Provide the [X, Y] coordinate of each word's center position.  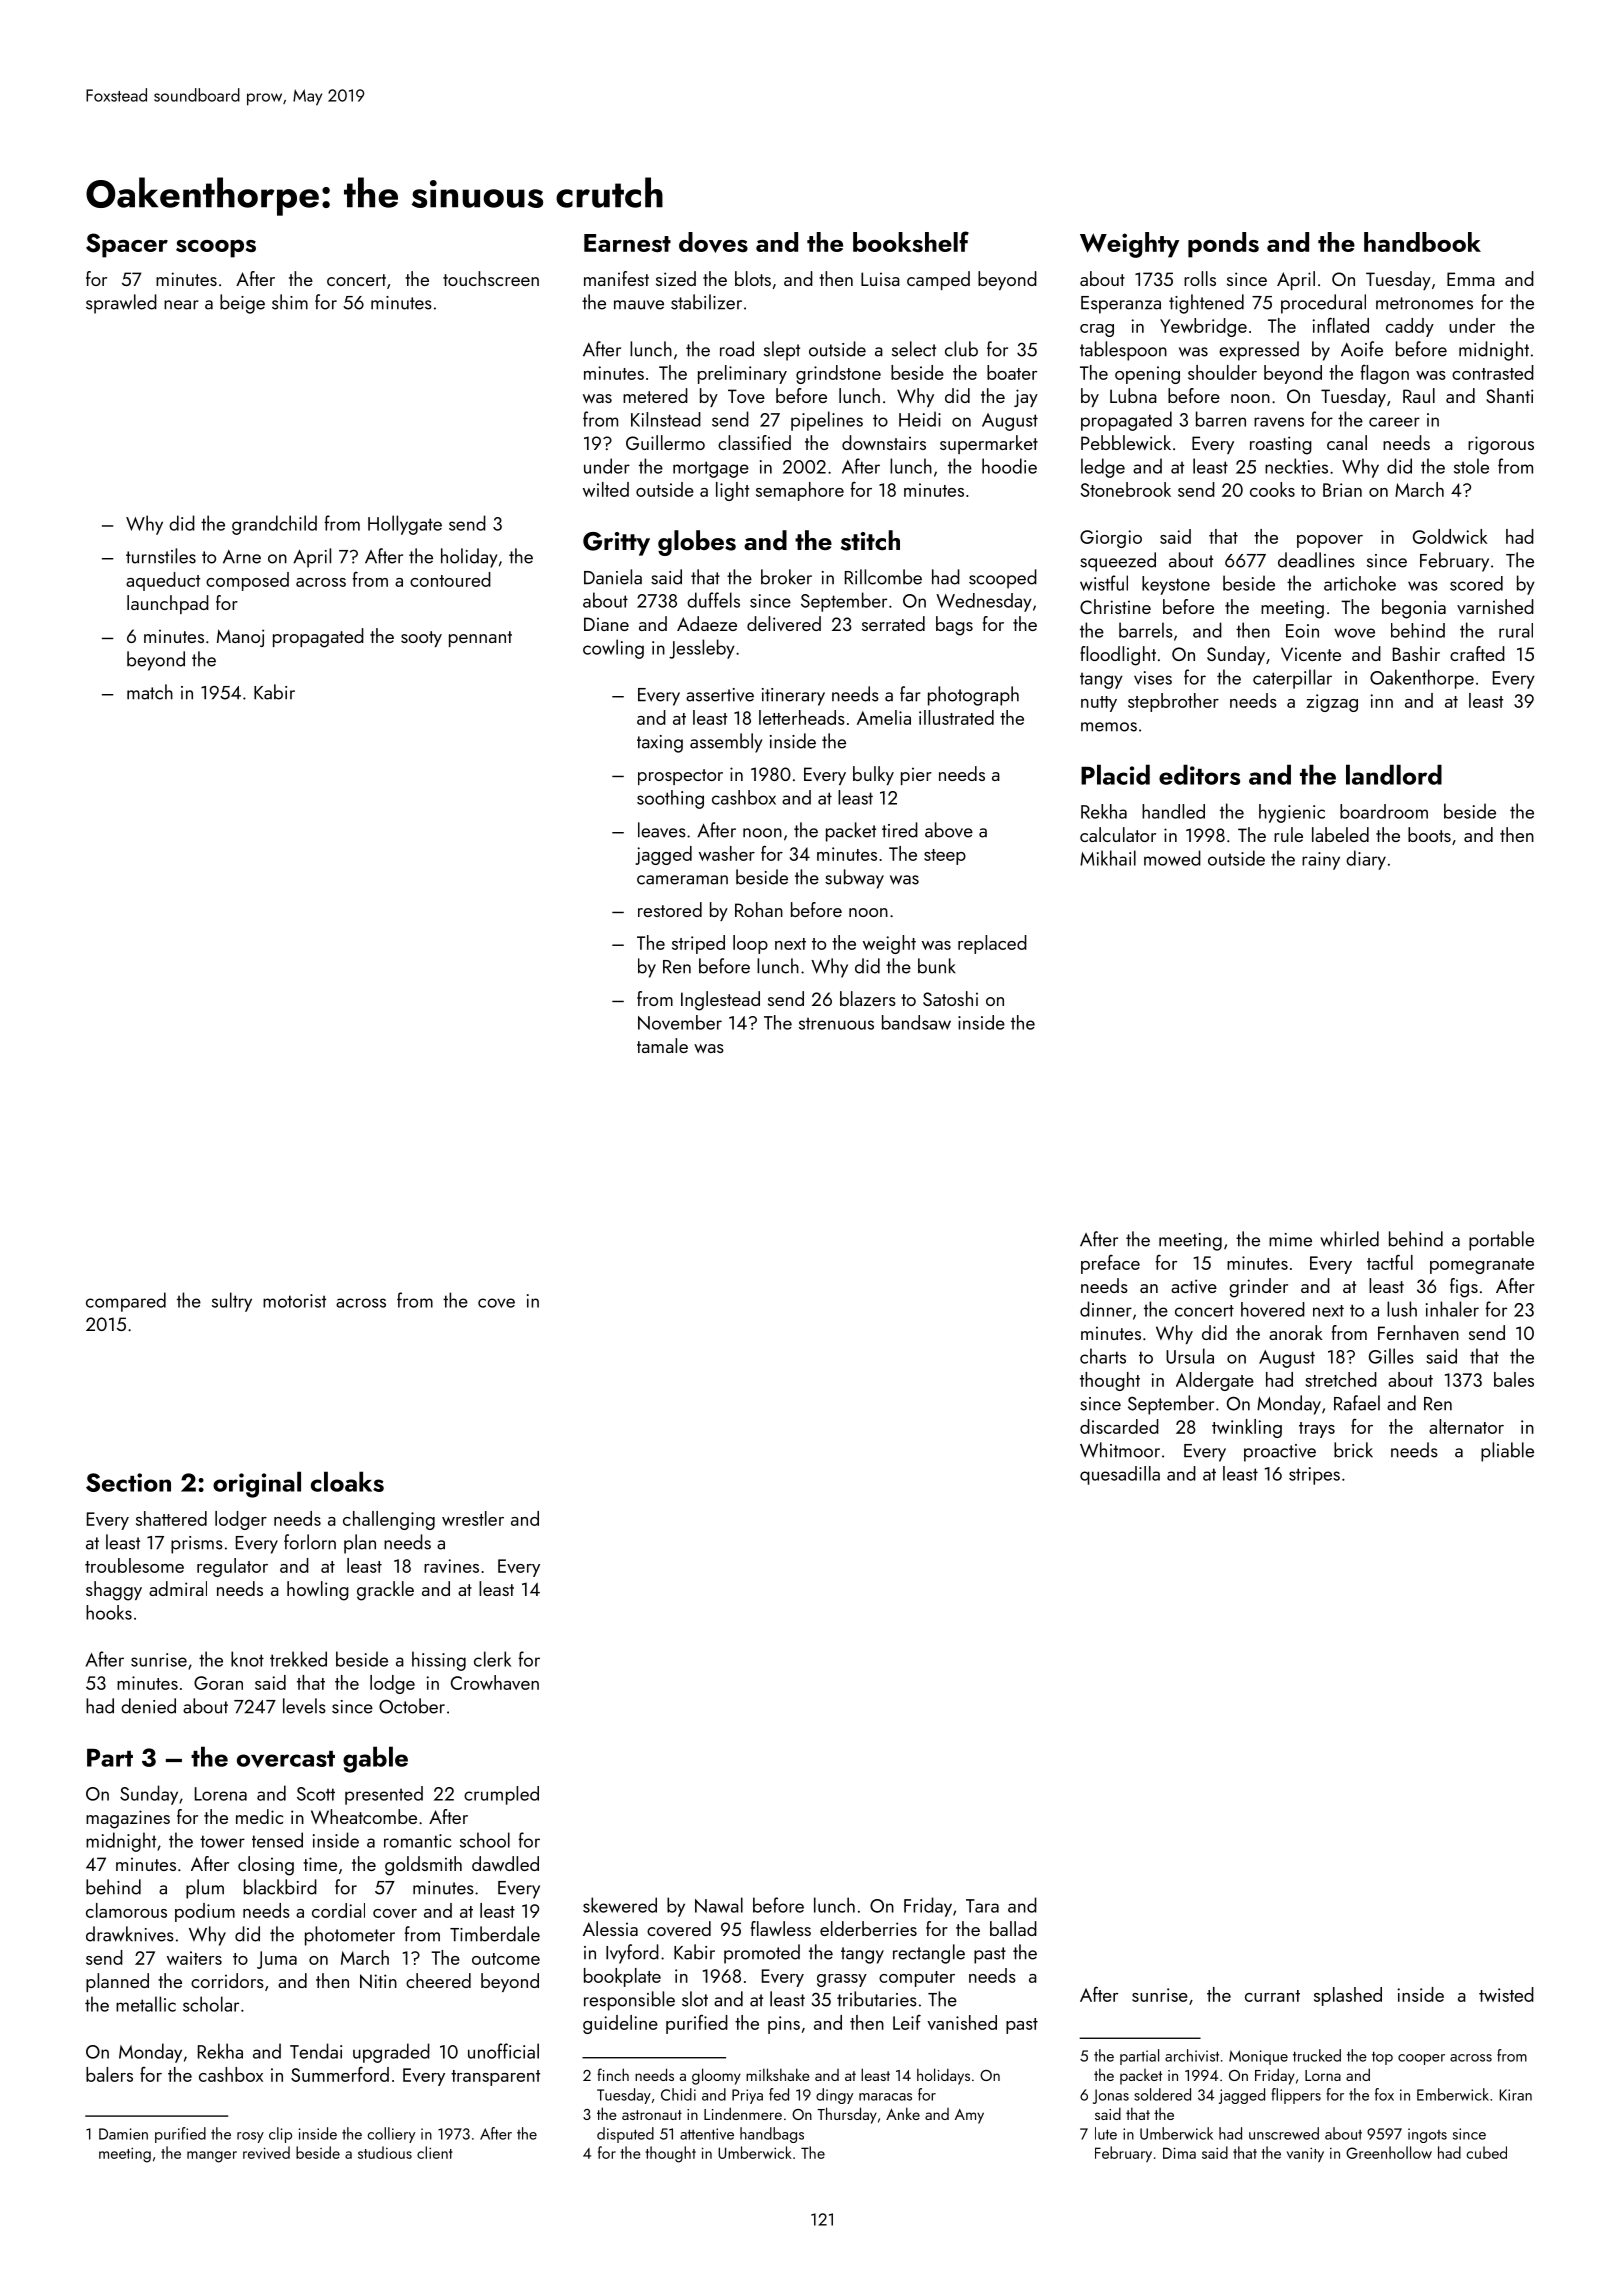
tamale [662, 1045]
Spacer [127, 245]
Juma [277, 1960]
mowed [1172, 858]
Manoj [240, 638]
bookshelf [911, 241]
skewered [620, 1905]
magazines [128, 1819]
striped [698, 944]
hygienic [1292, 813]
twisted [1506, 1994]
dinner [1106, 1309]
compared [126, 1302]
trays [1317, 1430]
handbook [1422, 242]
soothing [670, 799]
